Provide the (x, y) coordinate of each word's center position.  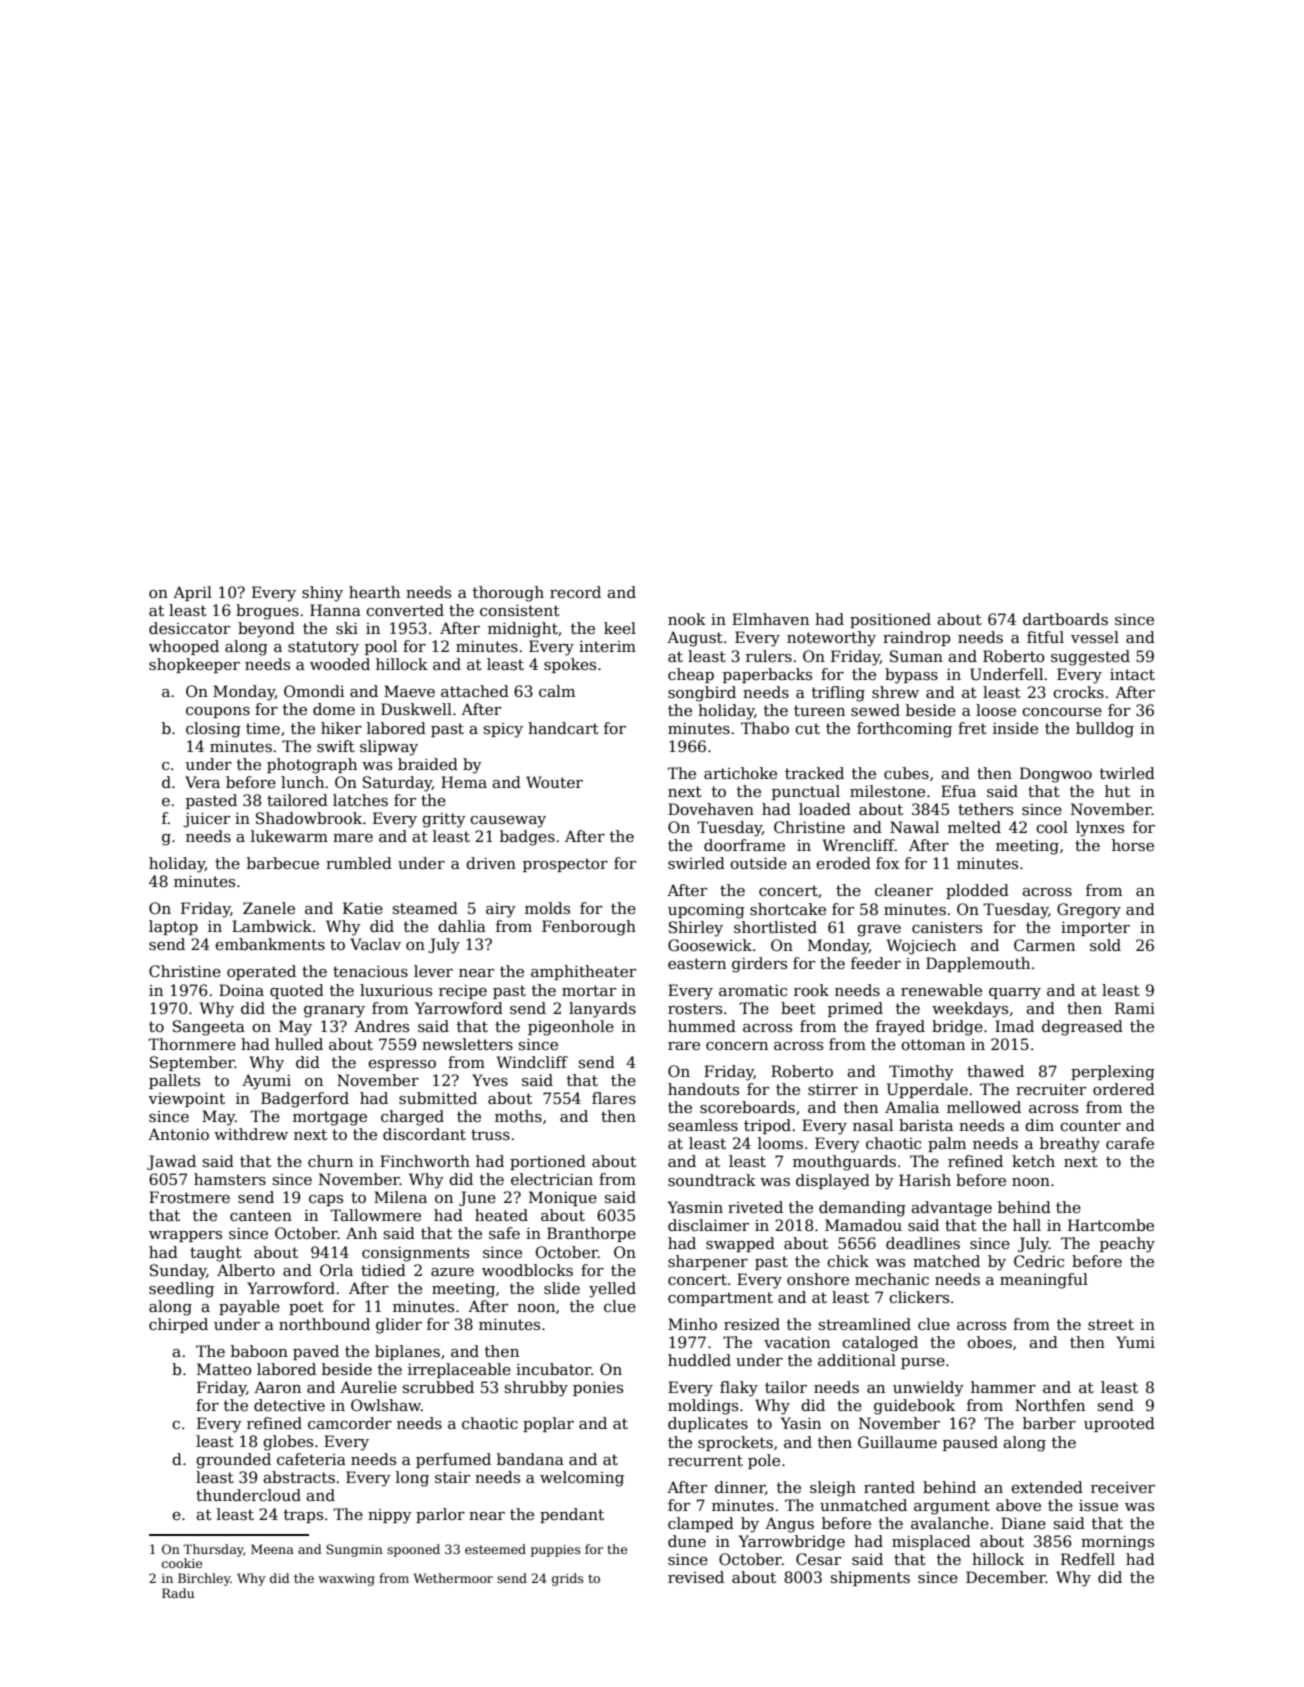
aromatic (753, 990)
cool (1052, 827)
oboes (989, 1342)
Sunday (178, 1272)
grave (879, 931)
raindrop (916, 638)
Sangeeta (209, 1028)
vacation (797, 1342)
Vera (202, 782)
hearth (374, 592)
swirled (696, 863)
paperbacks (767, 675)
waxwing (346, 1580)
